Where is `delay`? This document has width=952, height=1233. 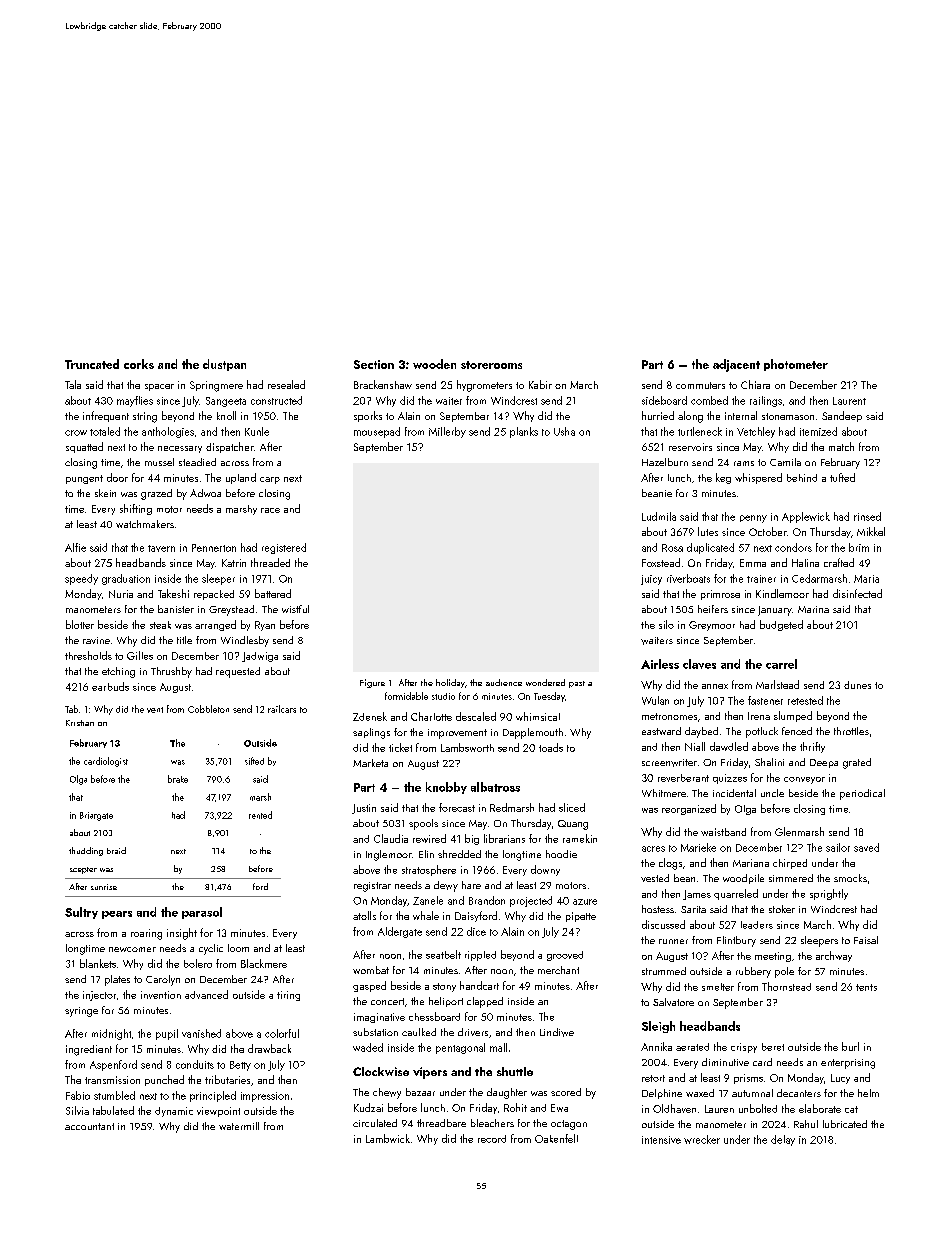 delay is located at coordinates (783, 1140).
